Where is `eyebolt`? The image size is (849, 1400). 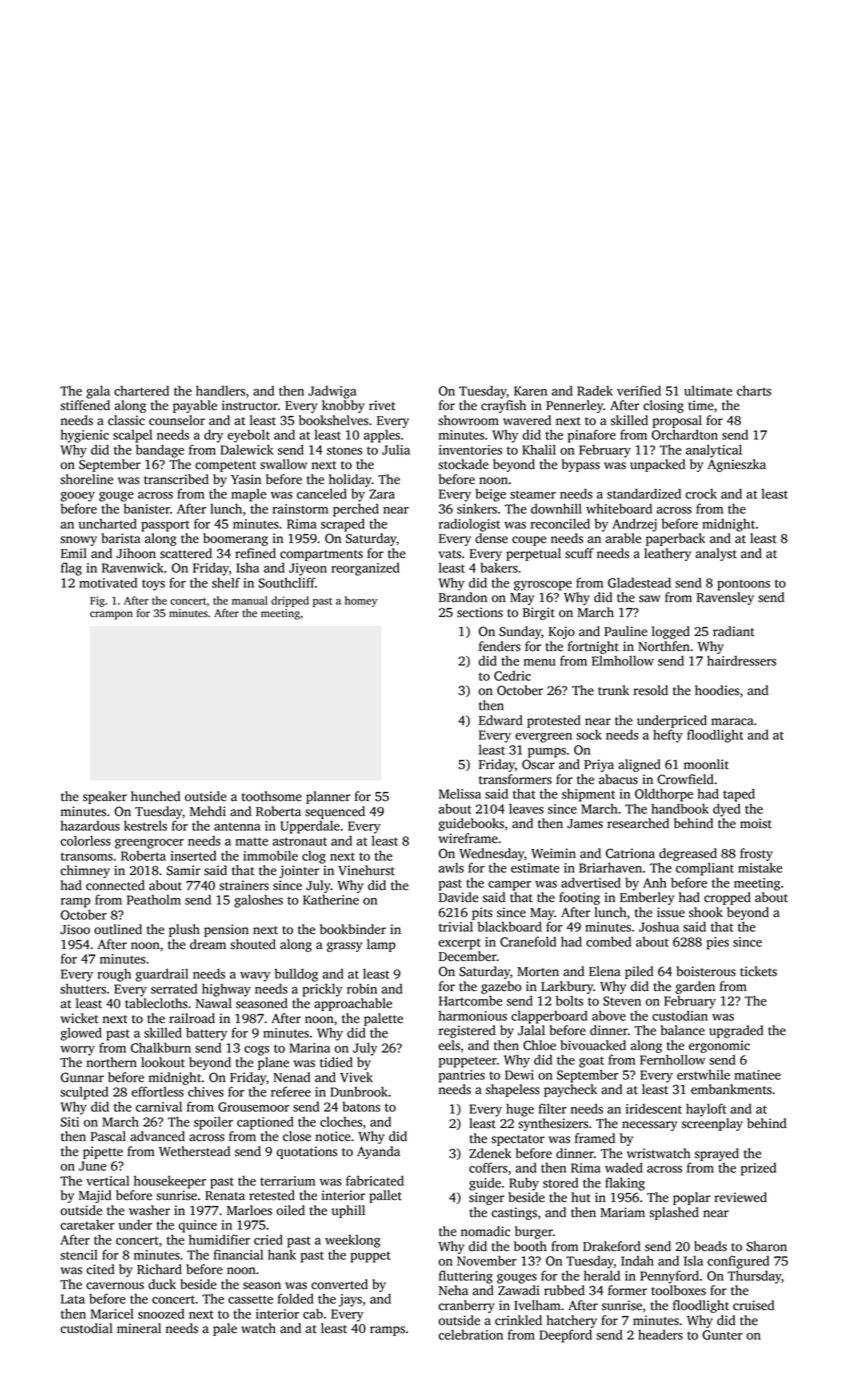 eyebolt is located at coordinates (248, 436).
